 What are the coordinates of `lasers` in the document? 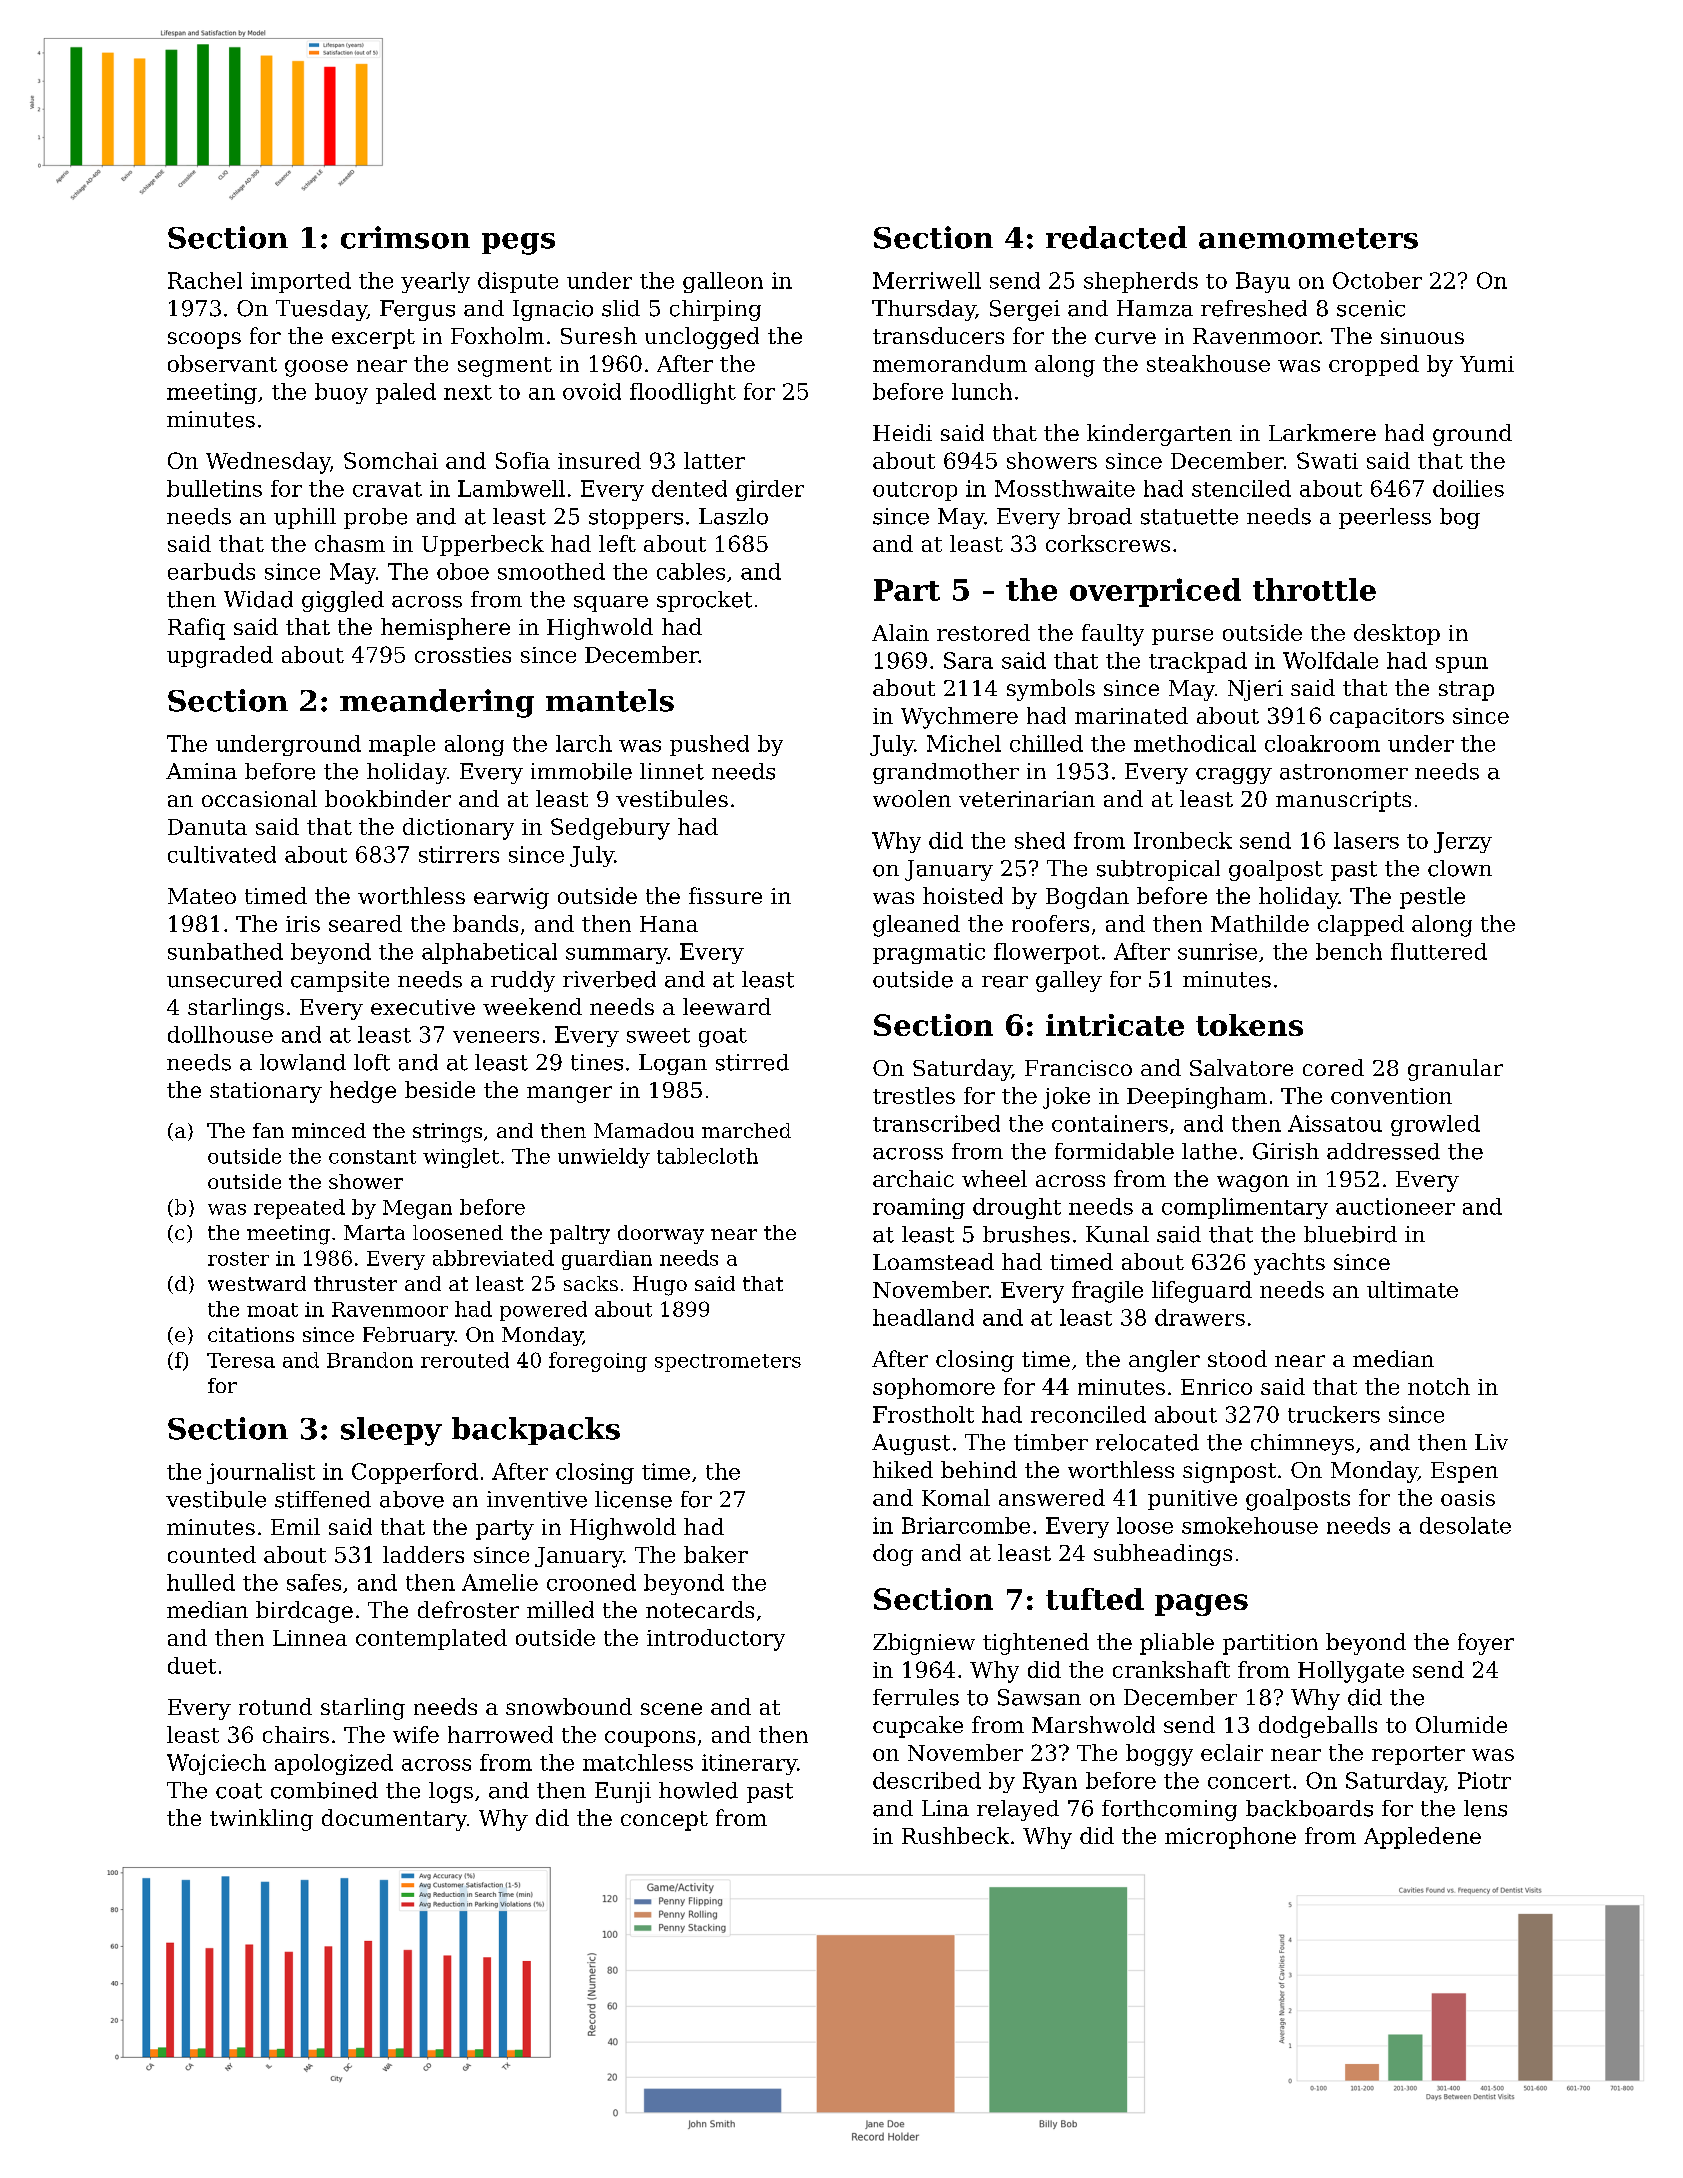 It's located at (1366, 840).
